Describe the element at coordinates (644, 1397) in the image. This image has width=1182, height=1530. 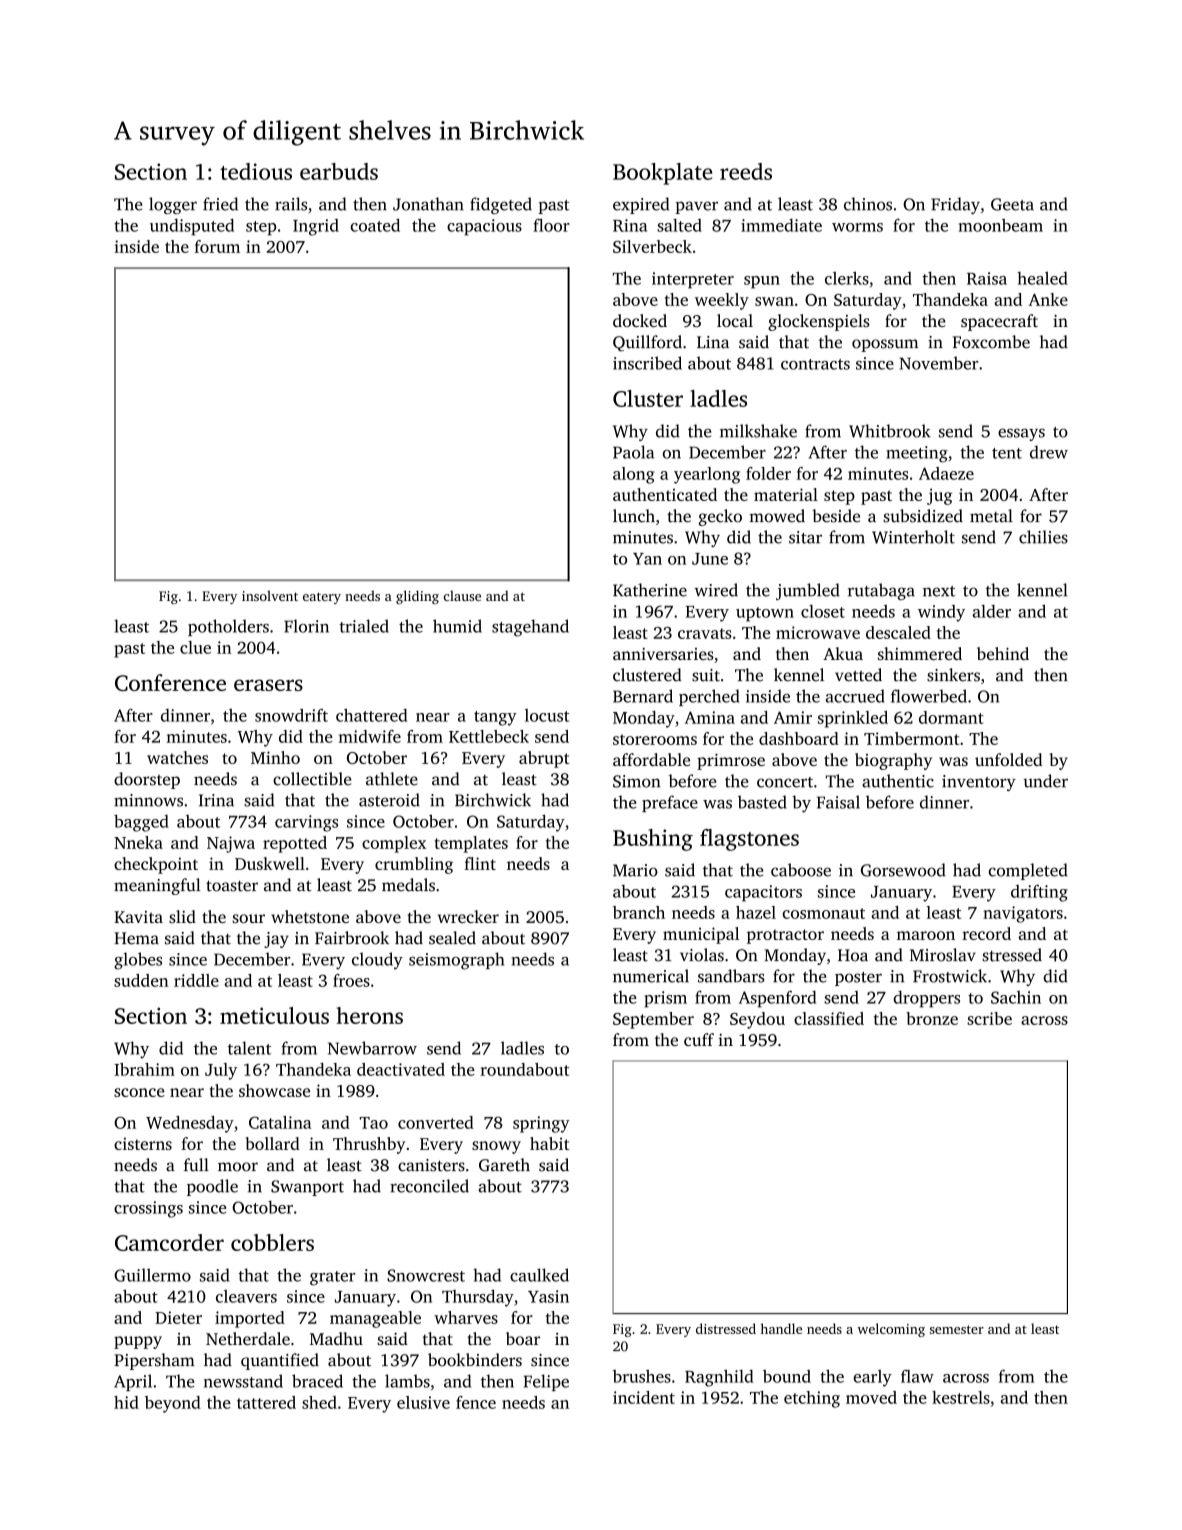
I see `incident` at that location.
